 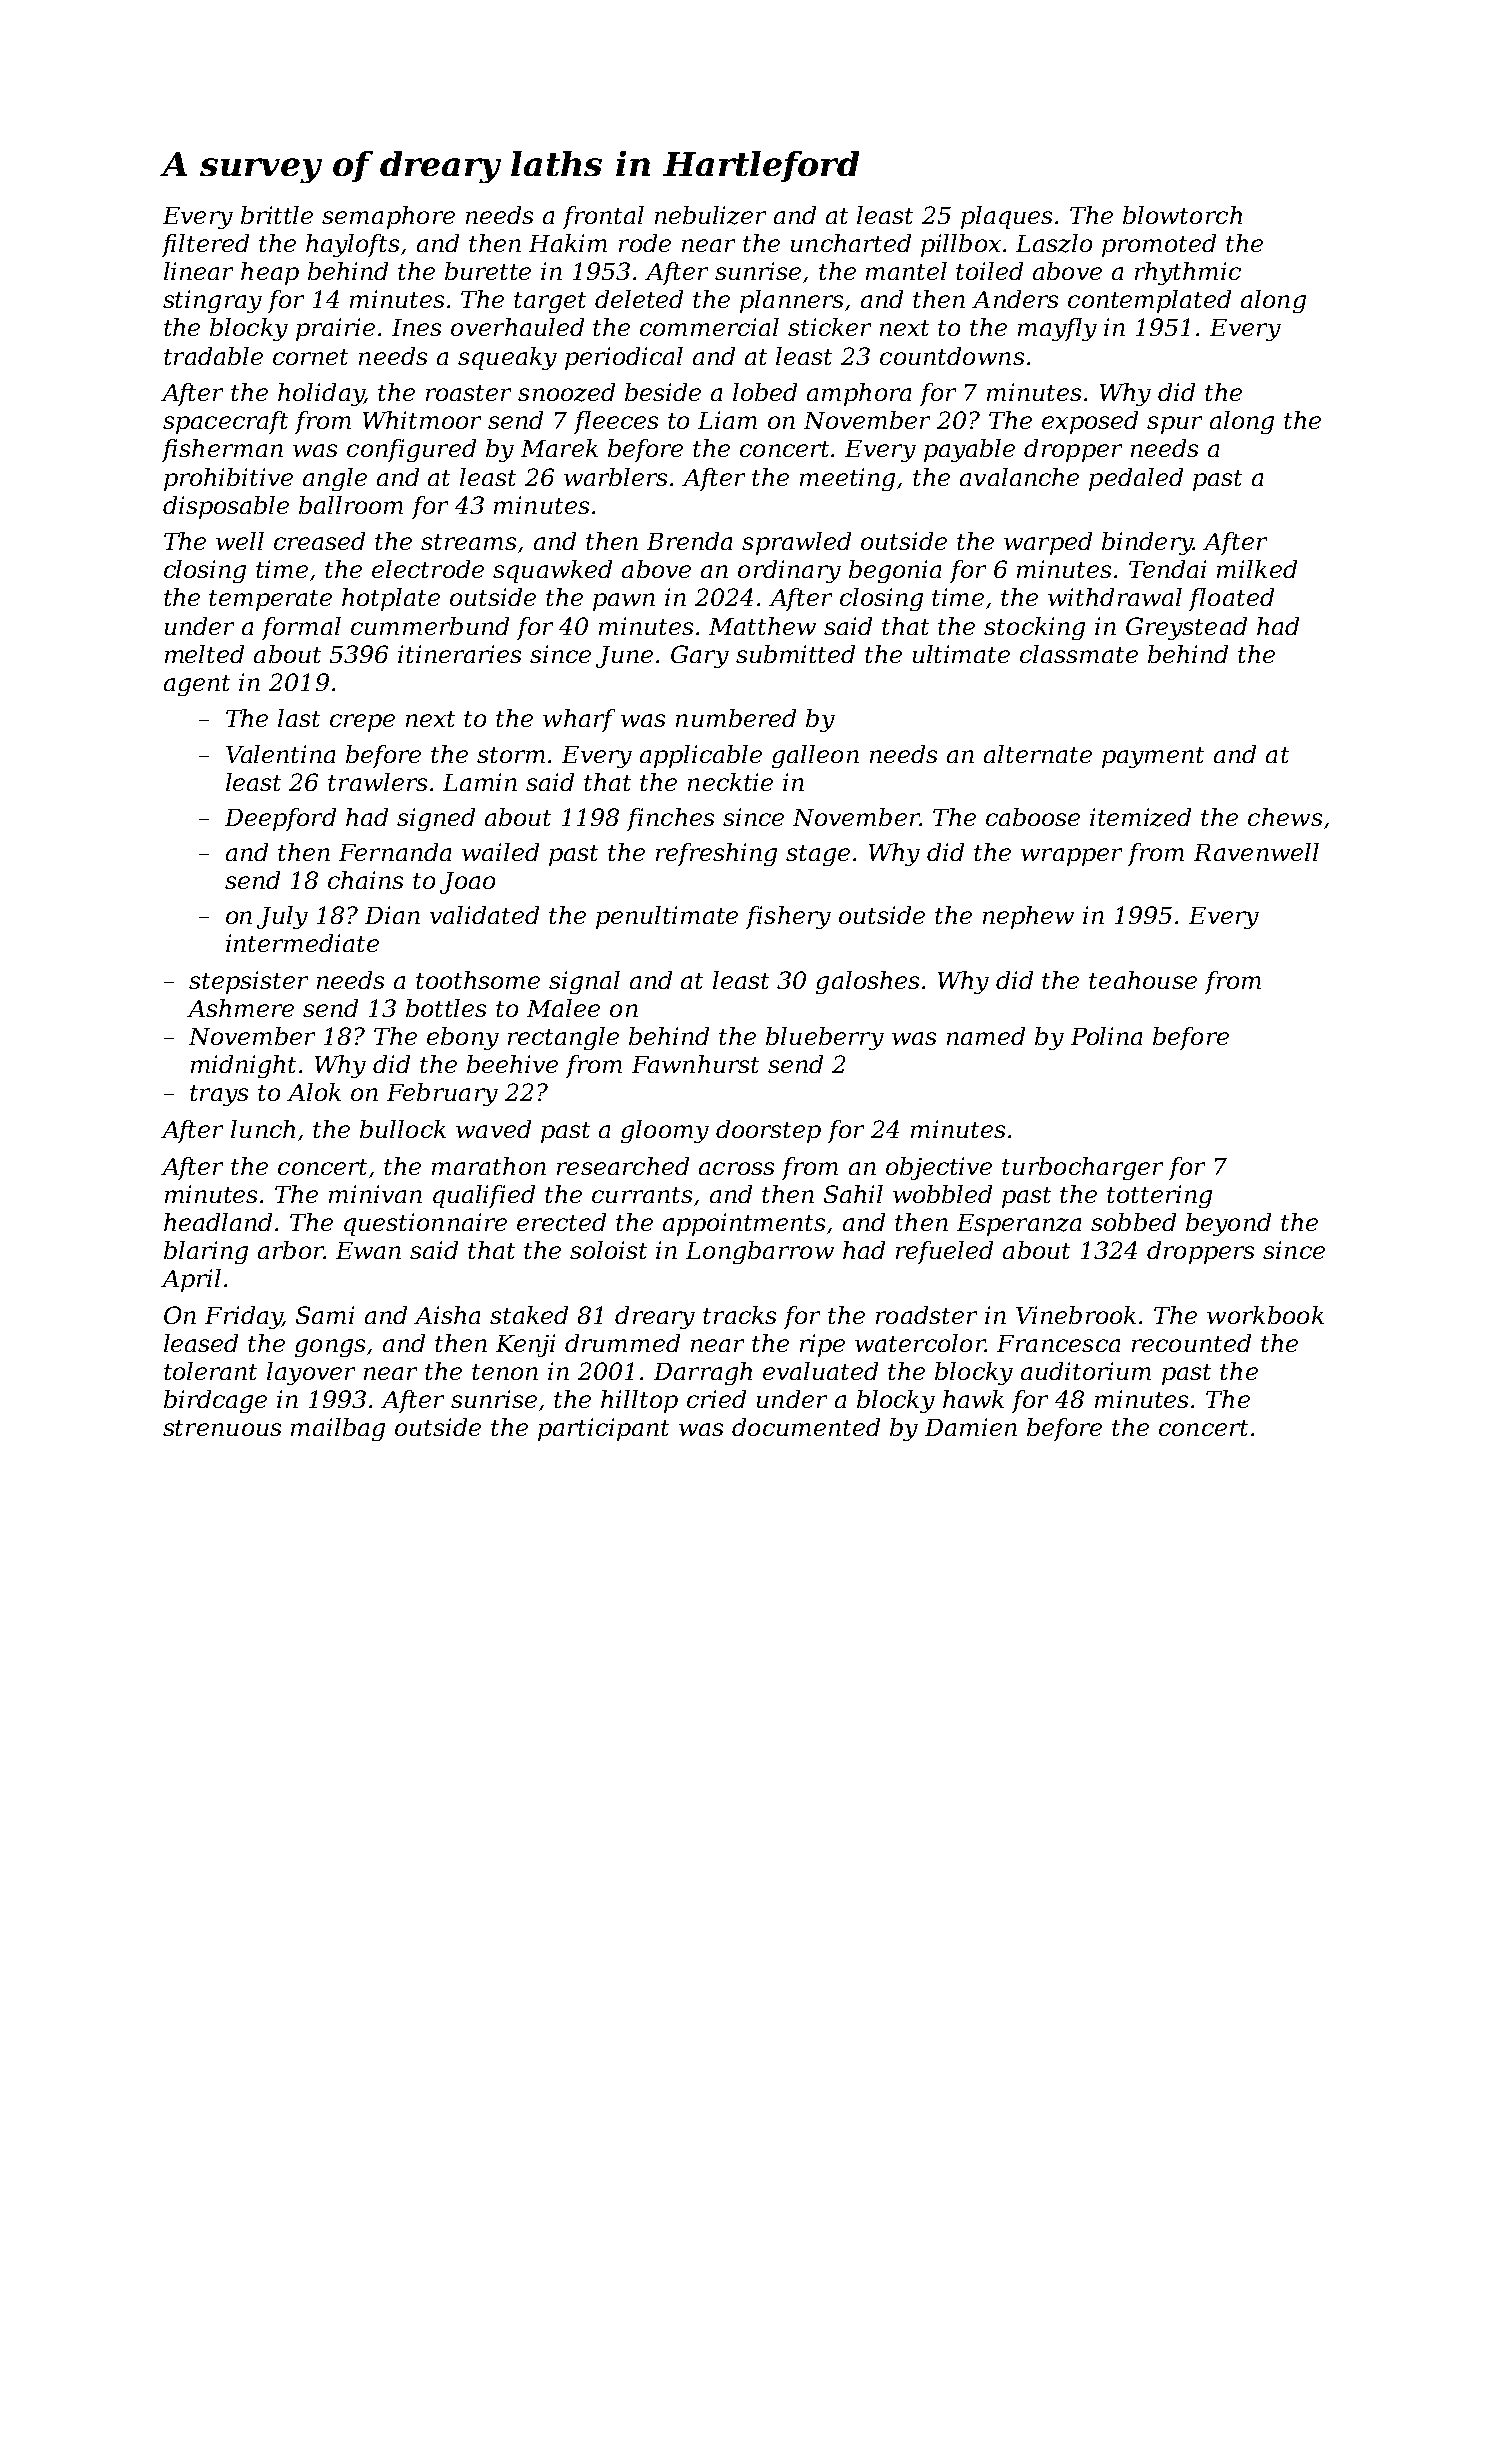 I want to click on mailbag, so click(x=338, y=1429).
